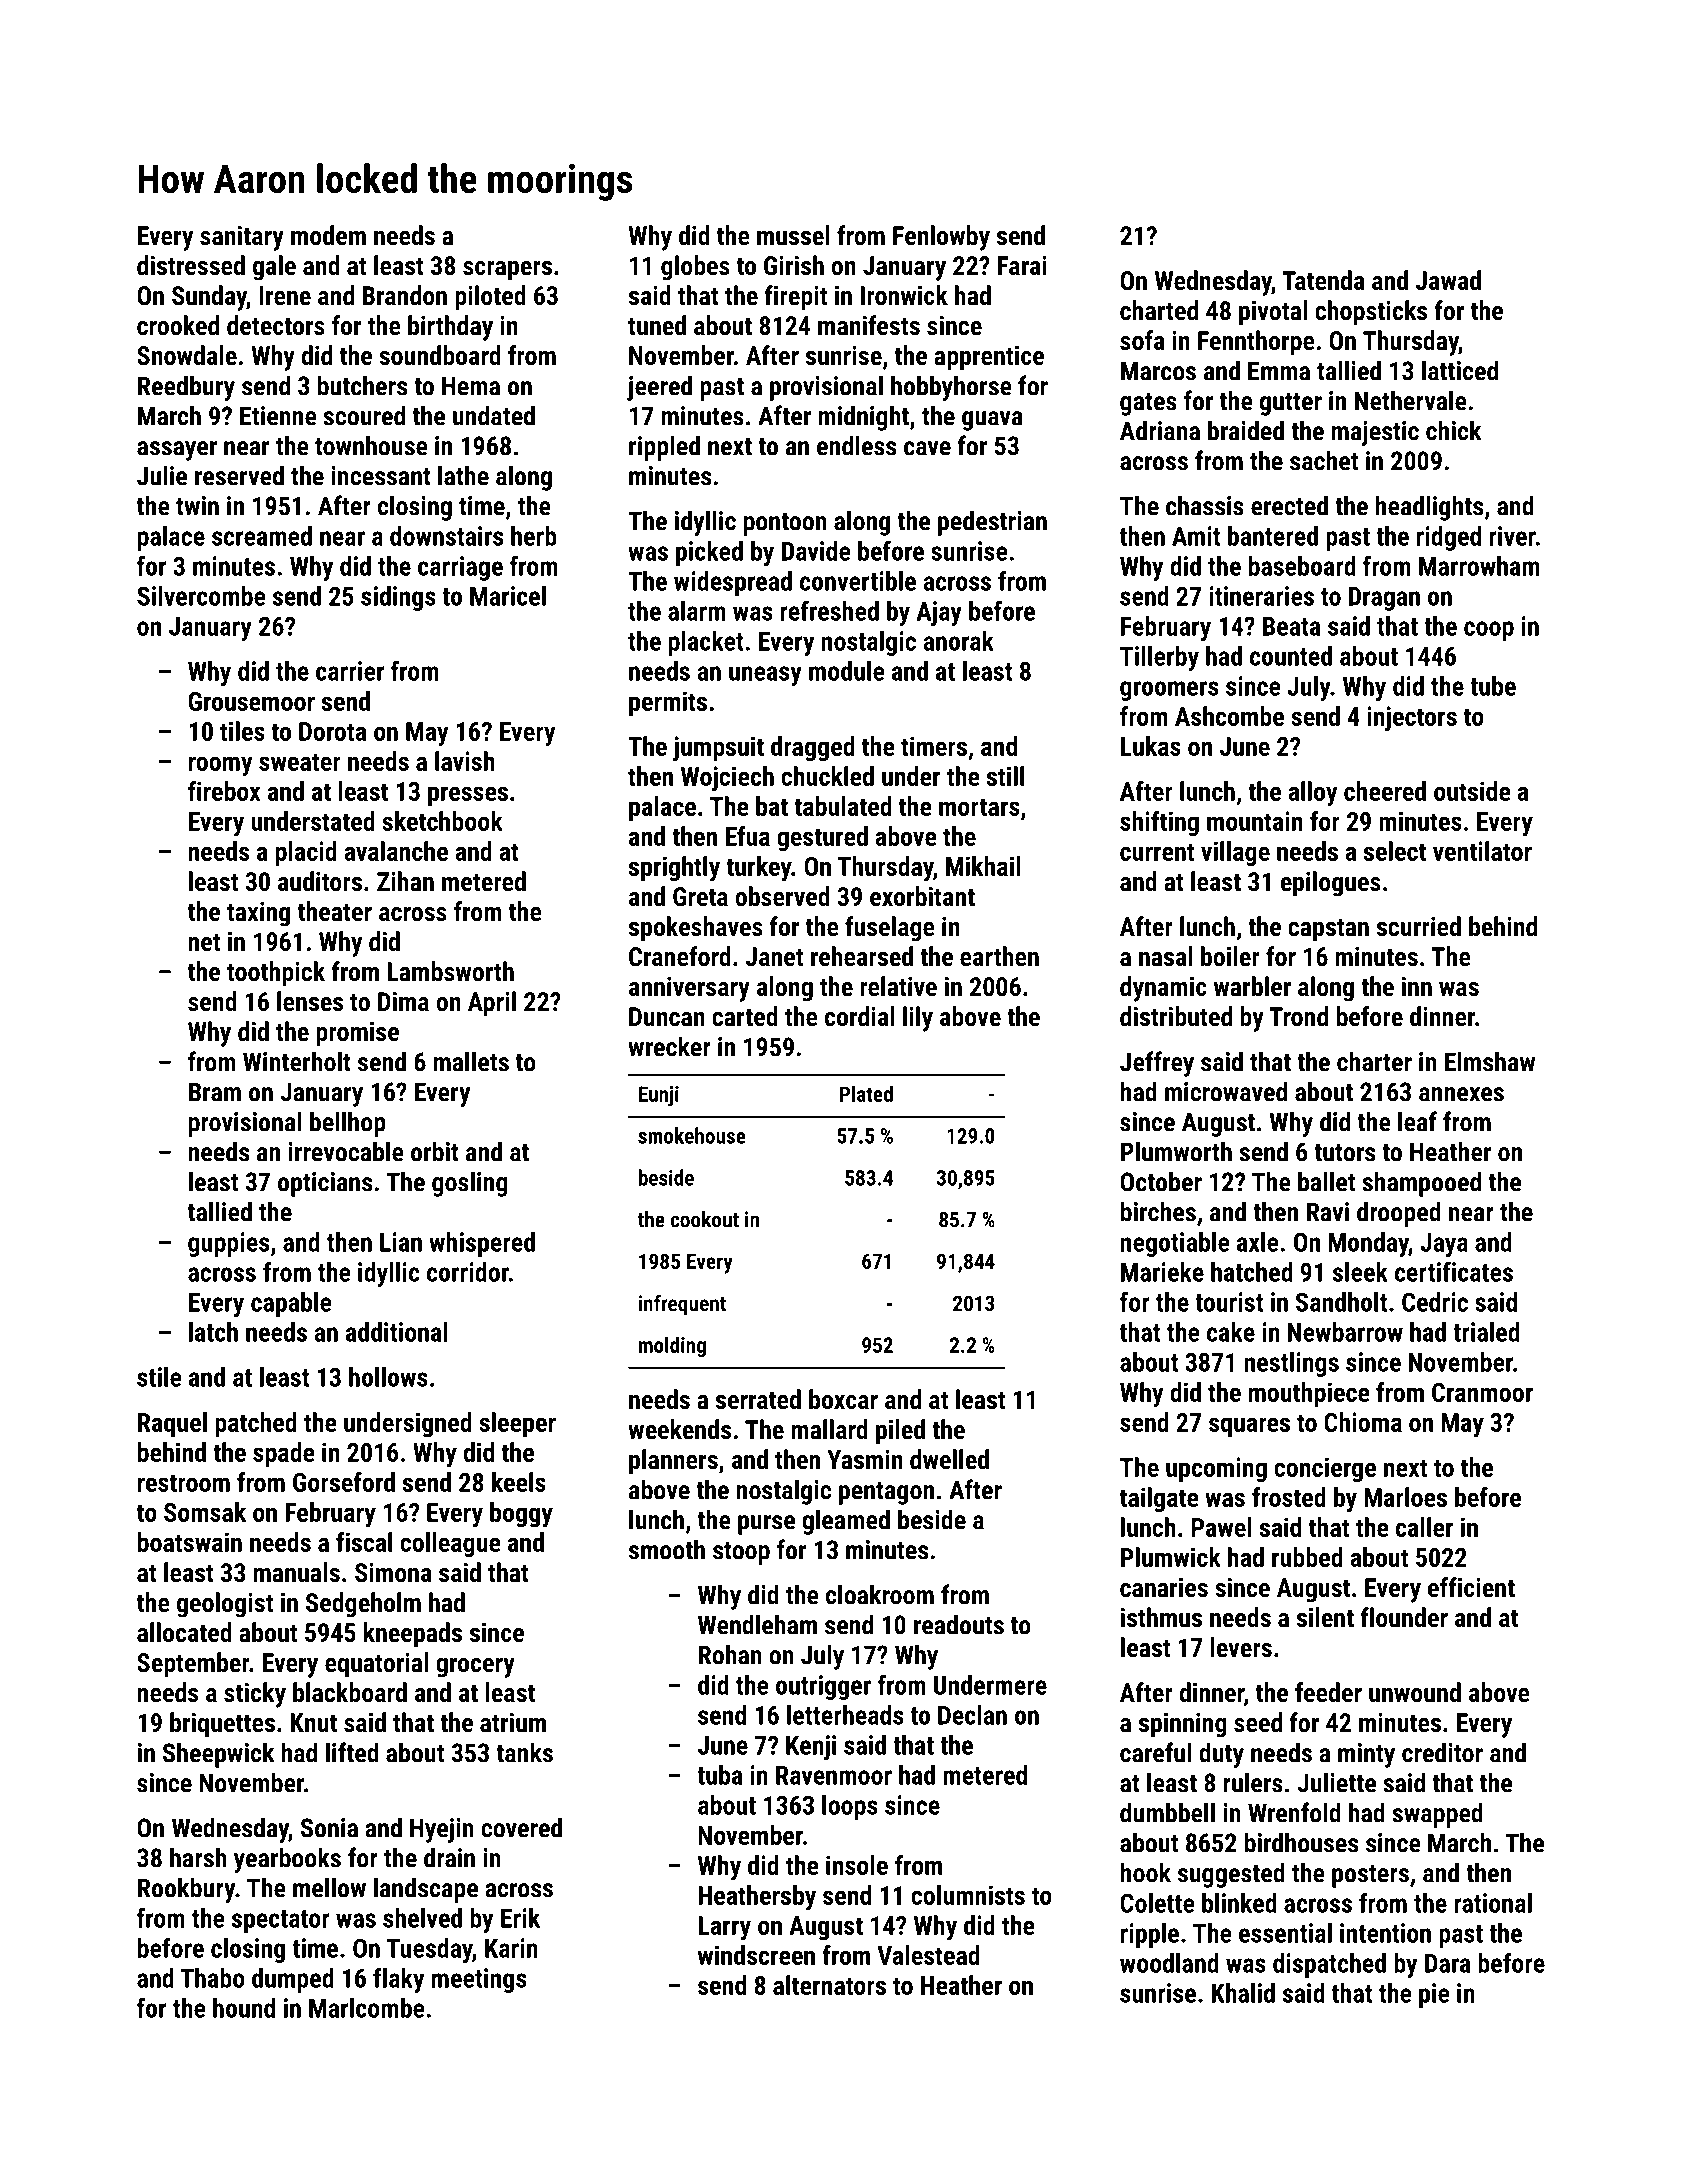  I want to click on promise, so click(357, 1034).
